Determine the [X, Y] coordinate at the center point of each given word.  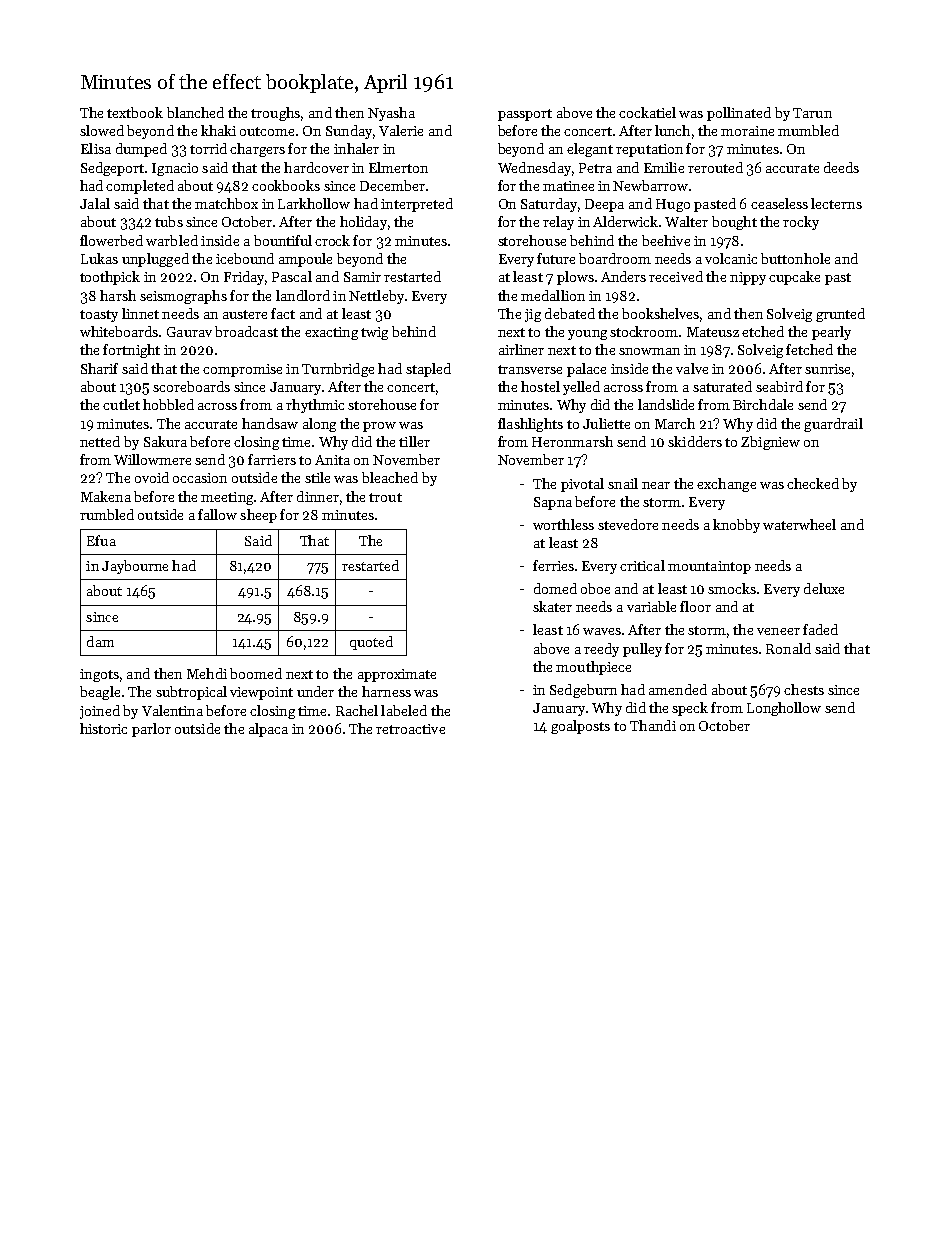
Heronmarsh [572, 441]
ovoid [152, 477]
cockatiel [647, 112]
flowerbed [111, 240]
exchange [726, 485]
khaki [218, 130]
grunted [840, 315]
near [656, 485]
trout [385, 497]
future [556, 258]
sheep [258, 516]
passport [525, 115]
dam [100, 641]
